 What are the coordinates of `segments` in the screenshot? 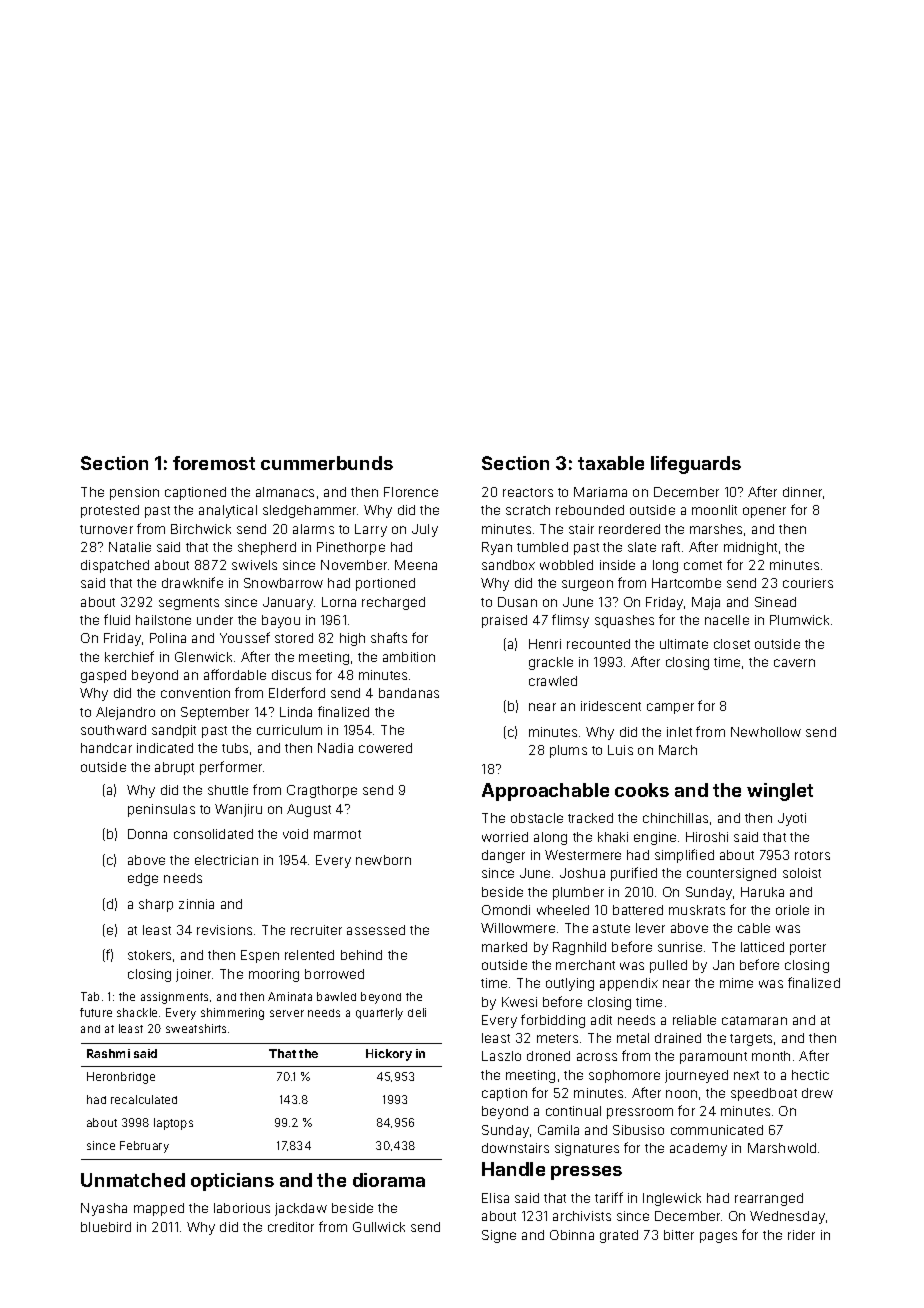 It's located at (189, 604).
